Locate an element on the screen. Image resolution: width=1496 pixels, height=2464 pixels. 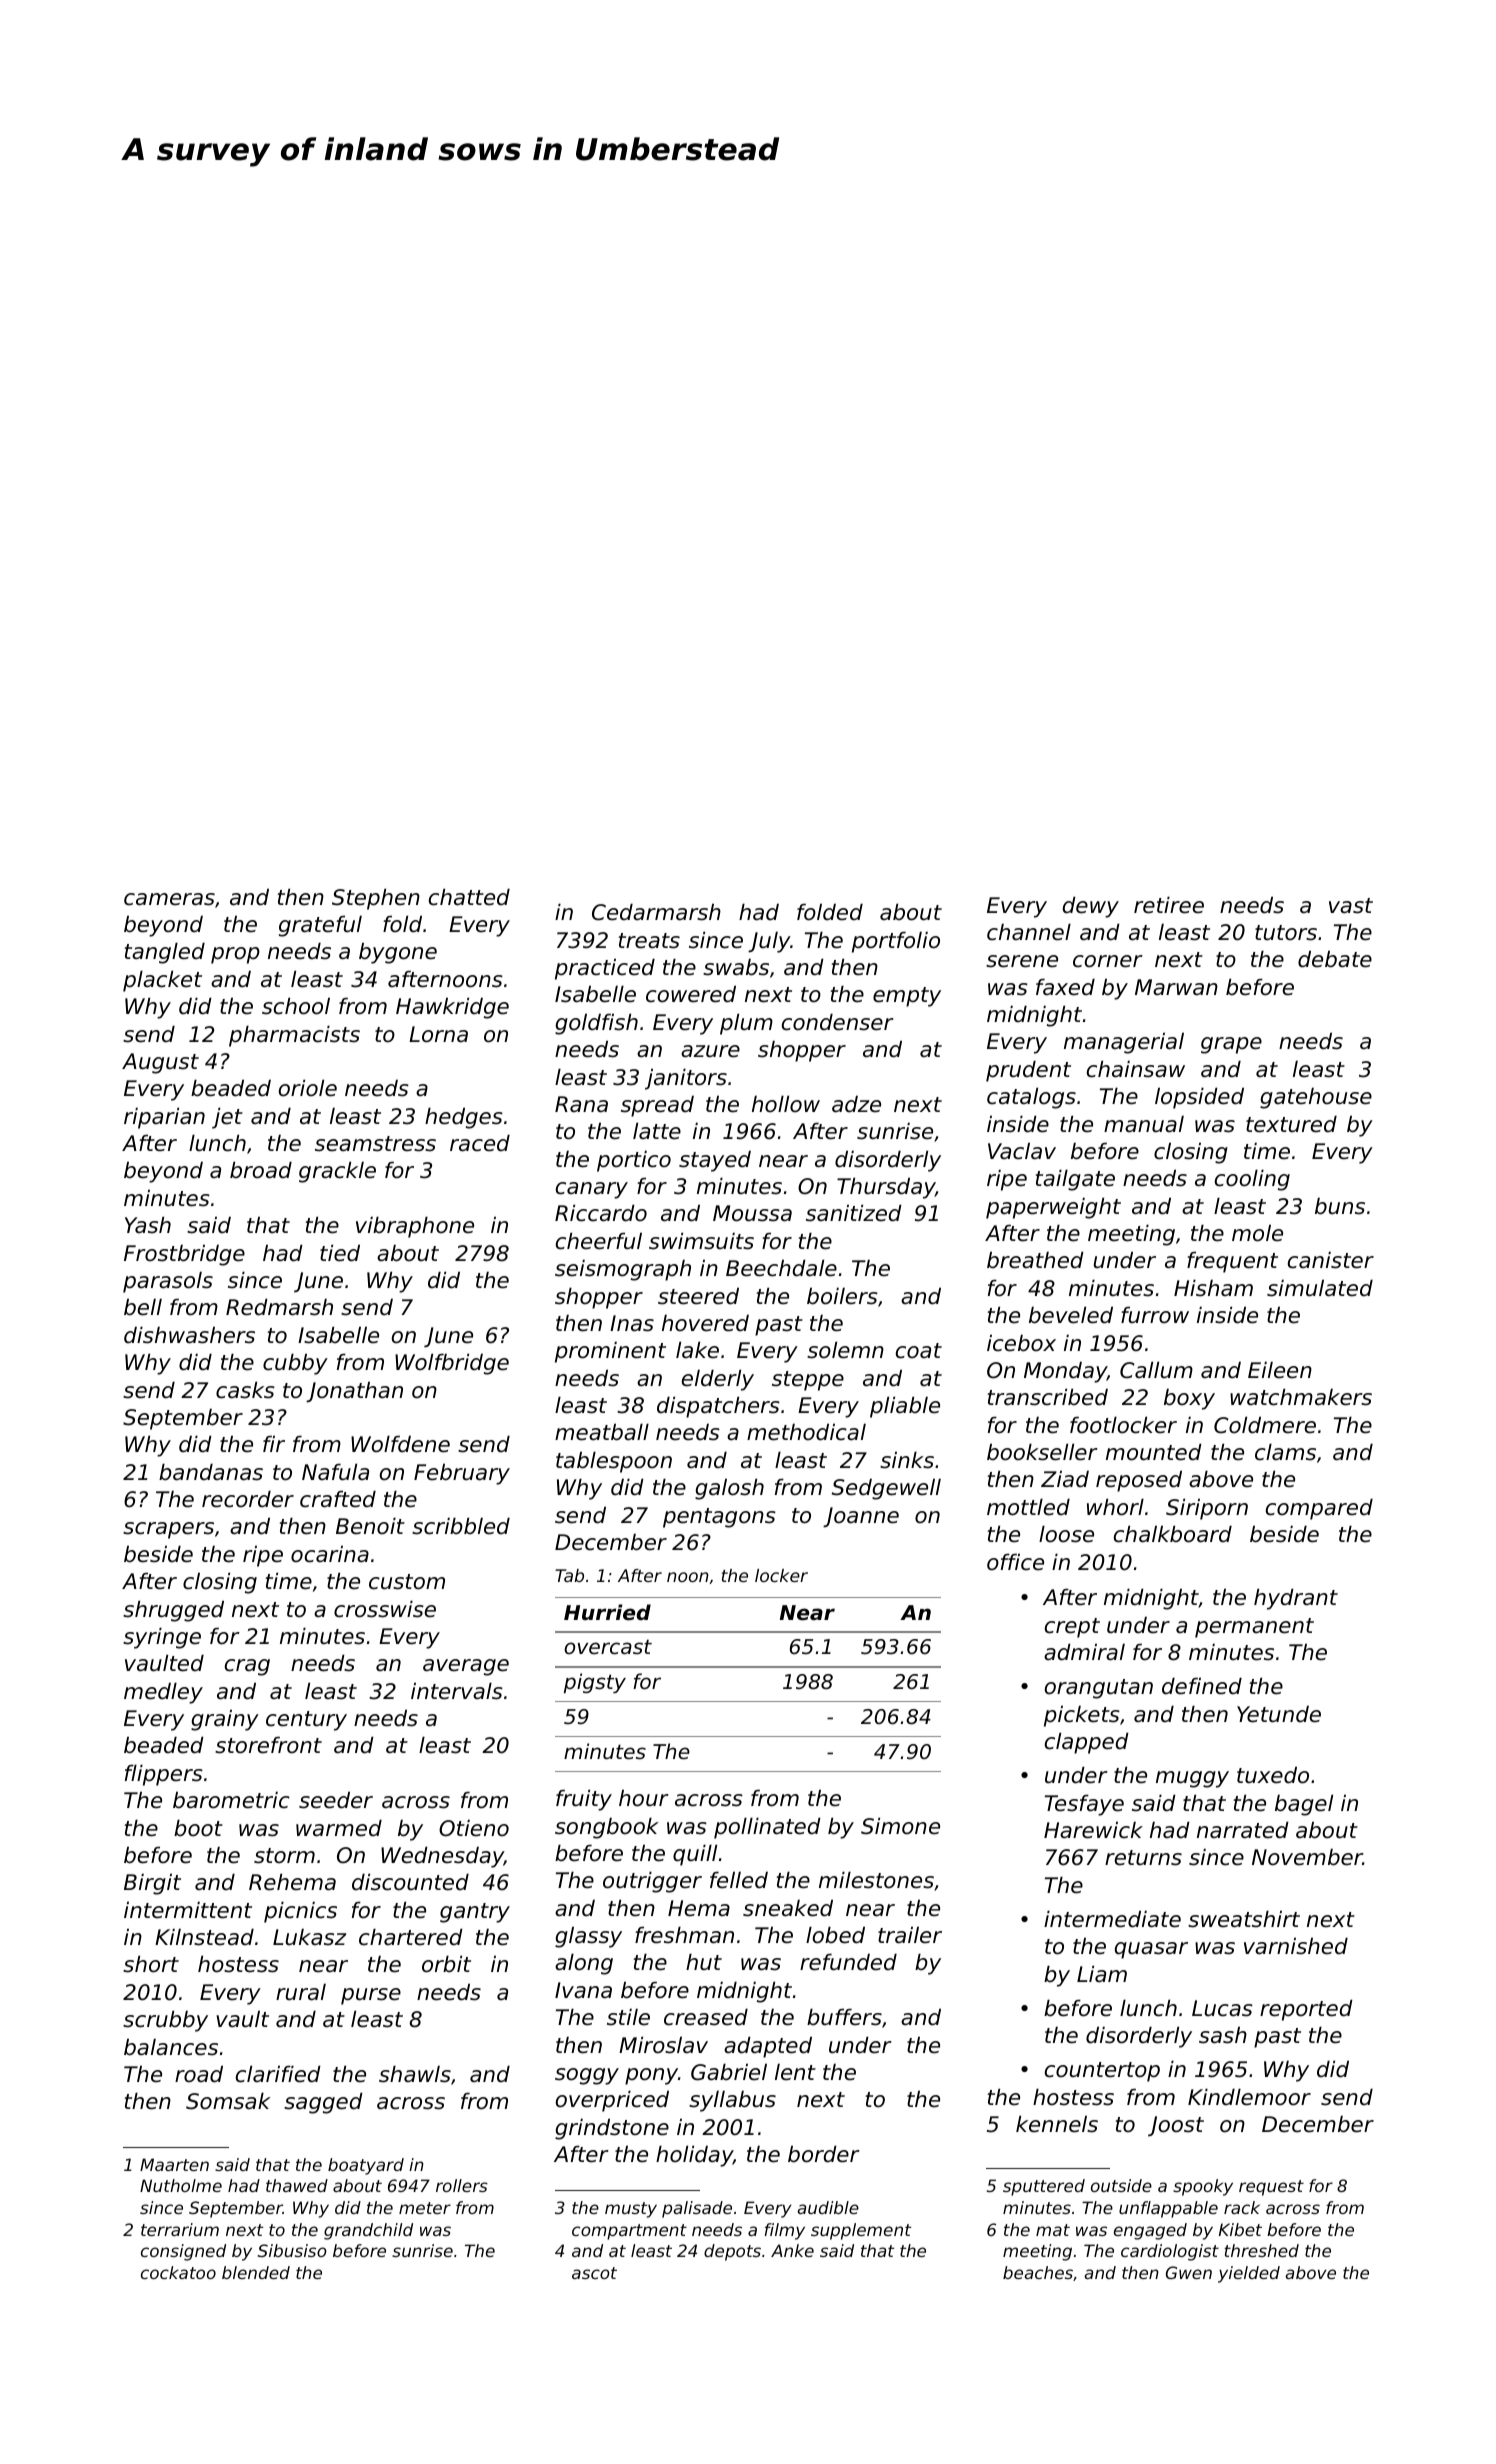
Cedarmarsh is located at coordinates (656, 912).
